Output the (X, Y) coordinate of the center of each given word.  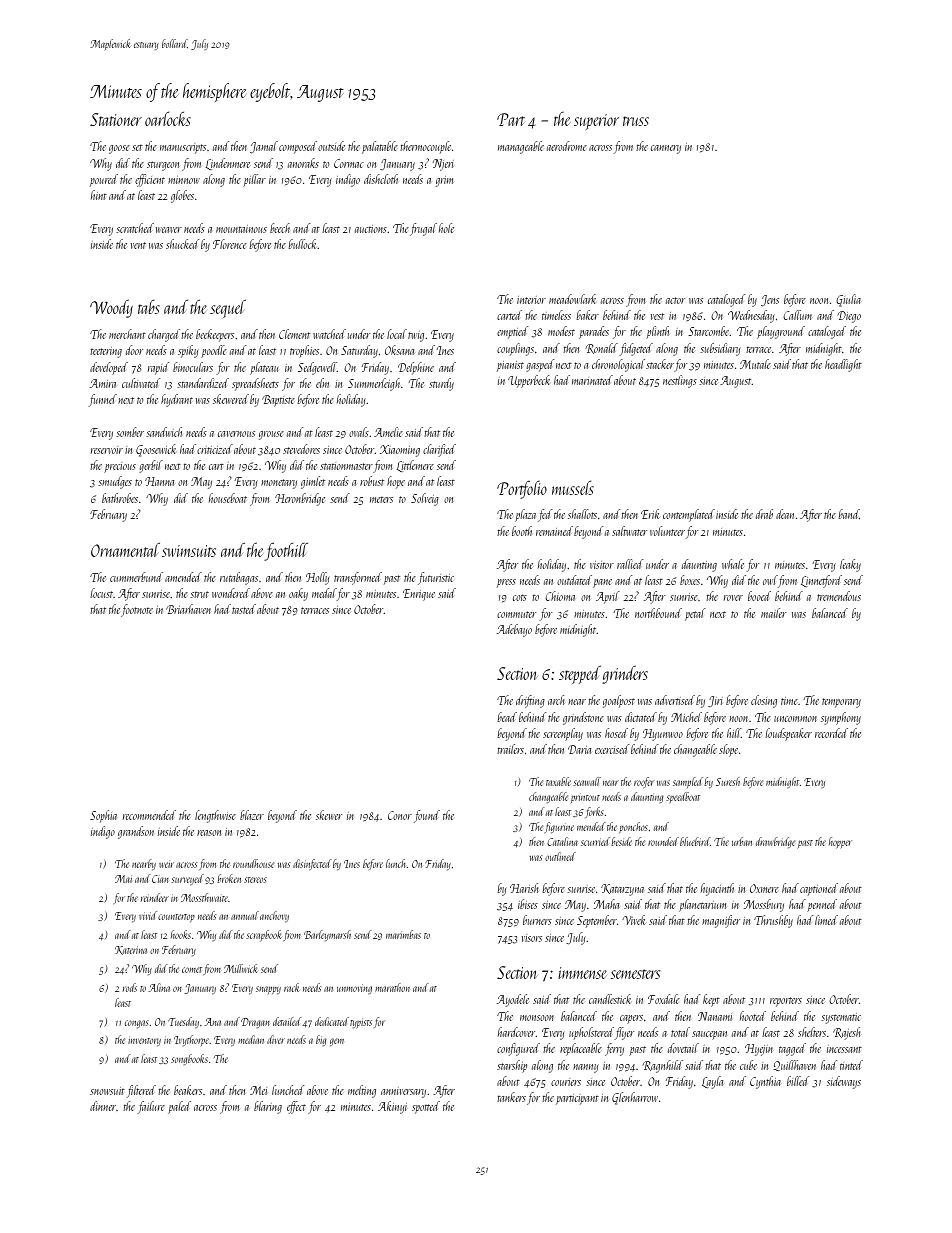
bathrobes (120, 498)
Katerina (131, 950)
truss (636, 121)
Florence (230, 244)
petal (695, 614)
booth (522, 531)
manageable (521, 147)
